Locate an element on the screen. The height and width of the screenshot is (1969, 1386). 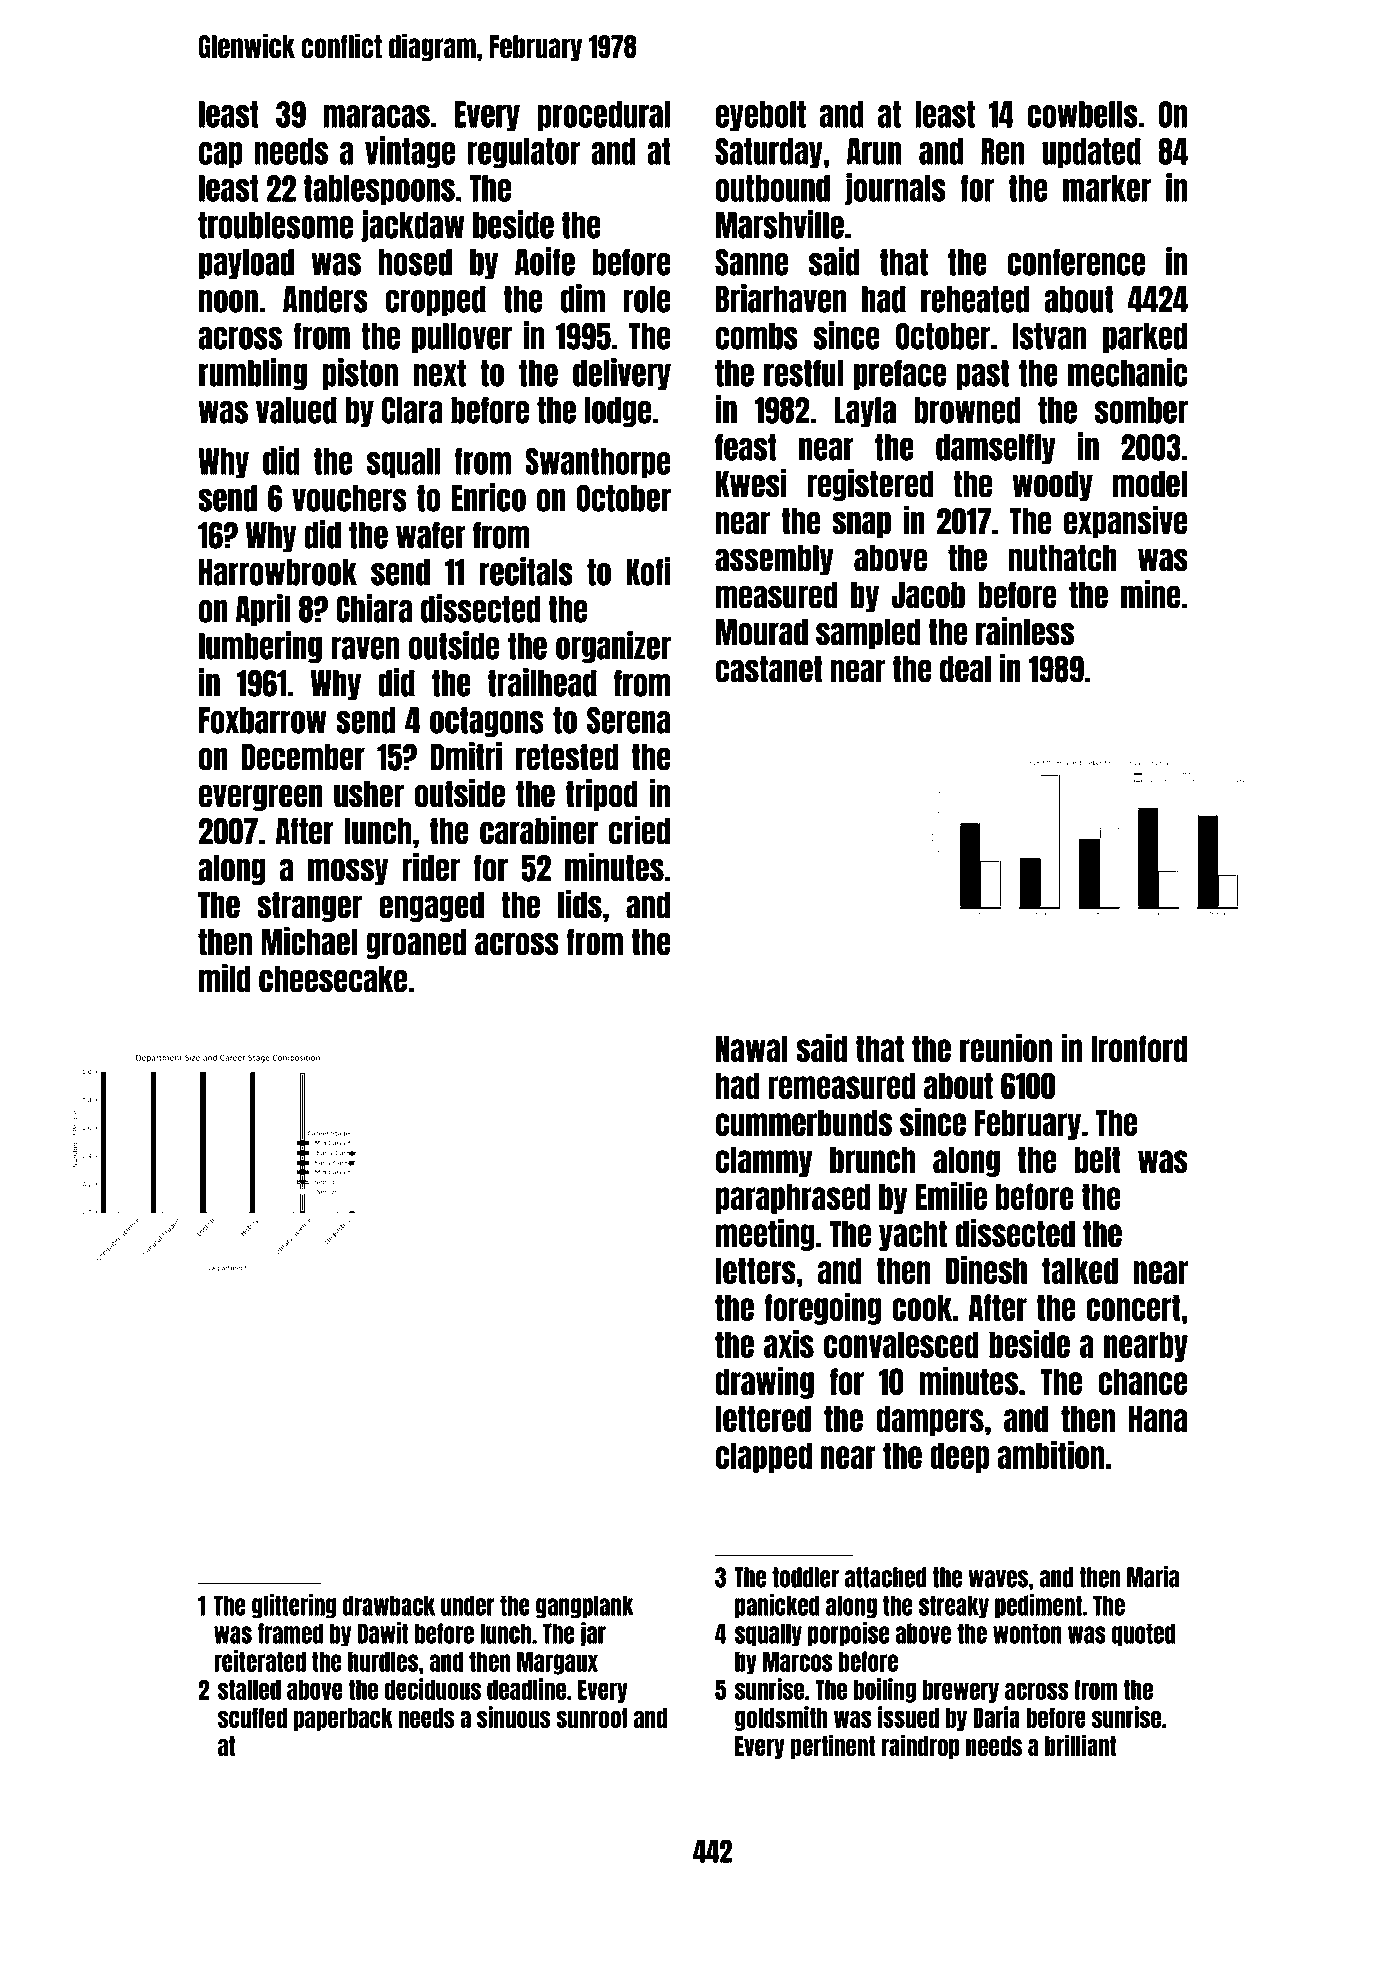
chance is located at coordinates (1142, 1381).
